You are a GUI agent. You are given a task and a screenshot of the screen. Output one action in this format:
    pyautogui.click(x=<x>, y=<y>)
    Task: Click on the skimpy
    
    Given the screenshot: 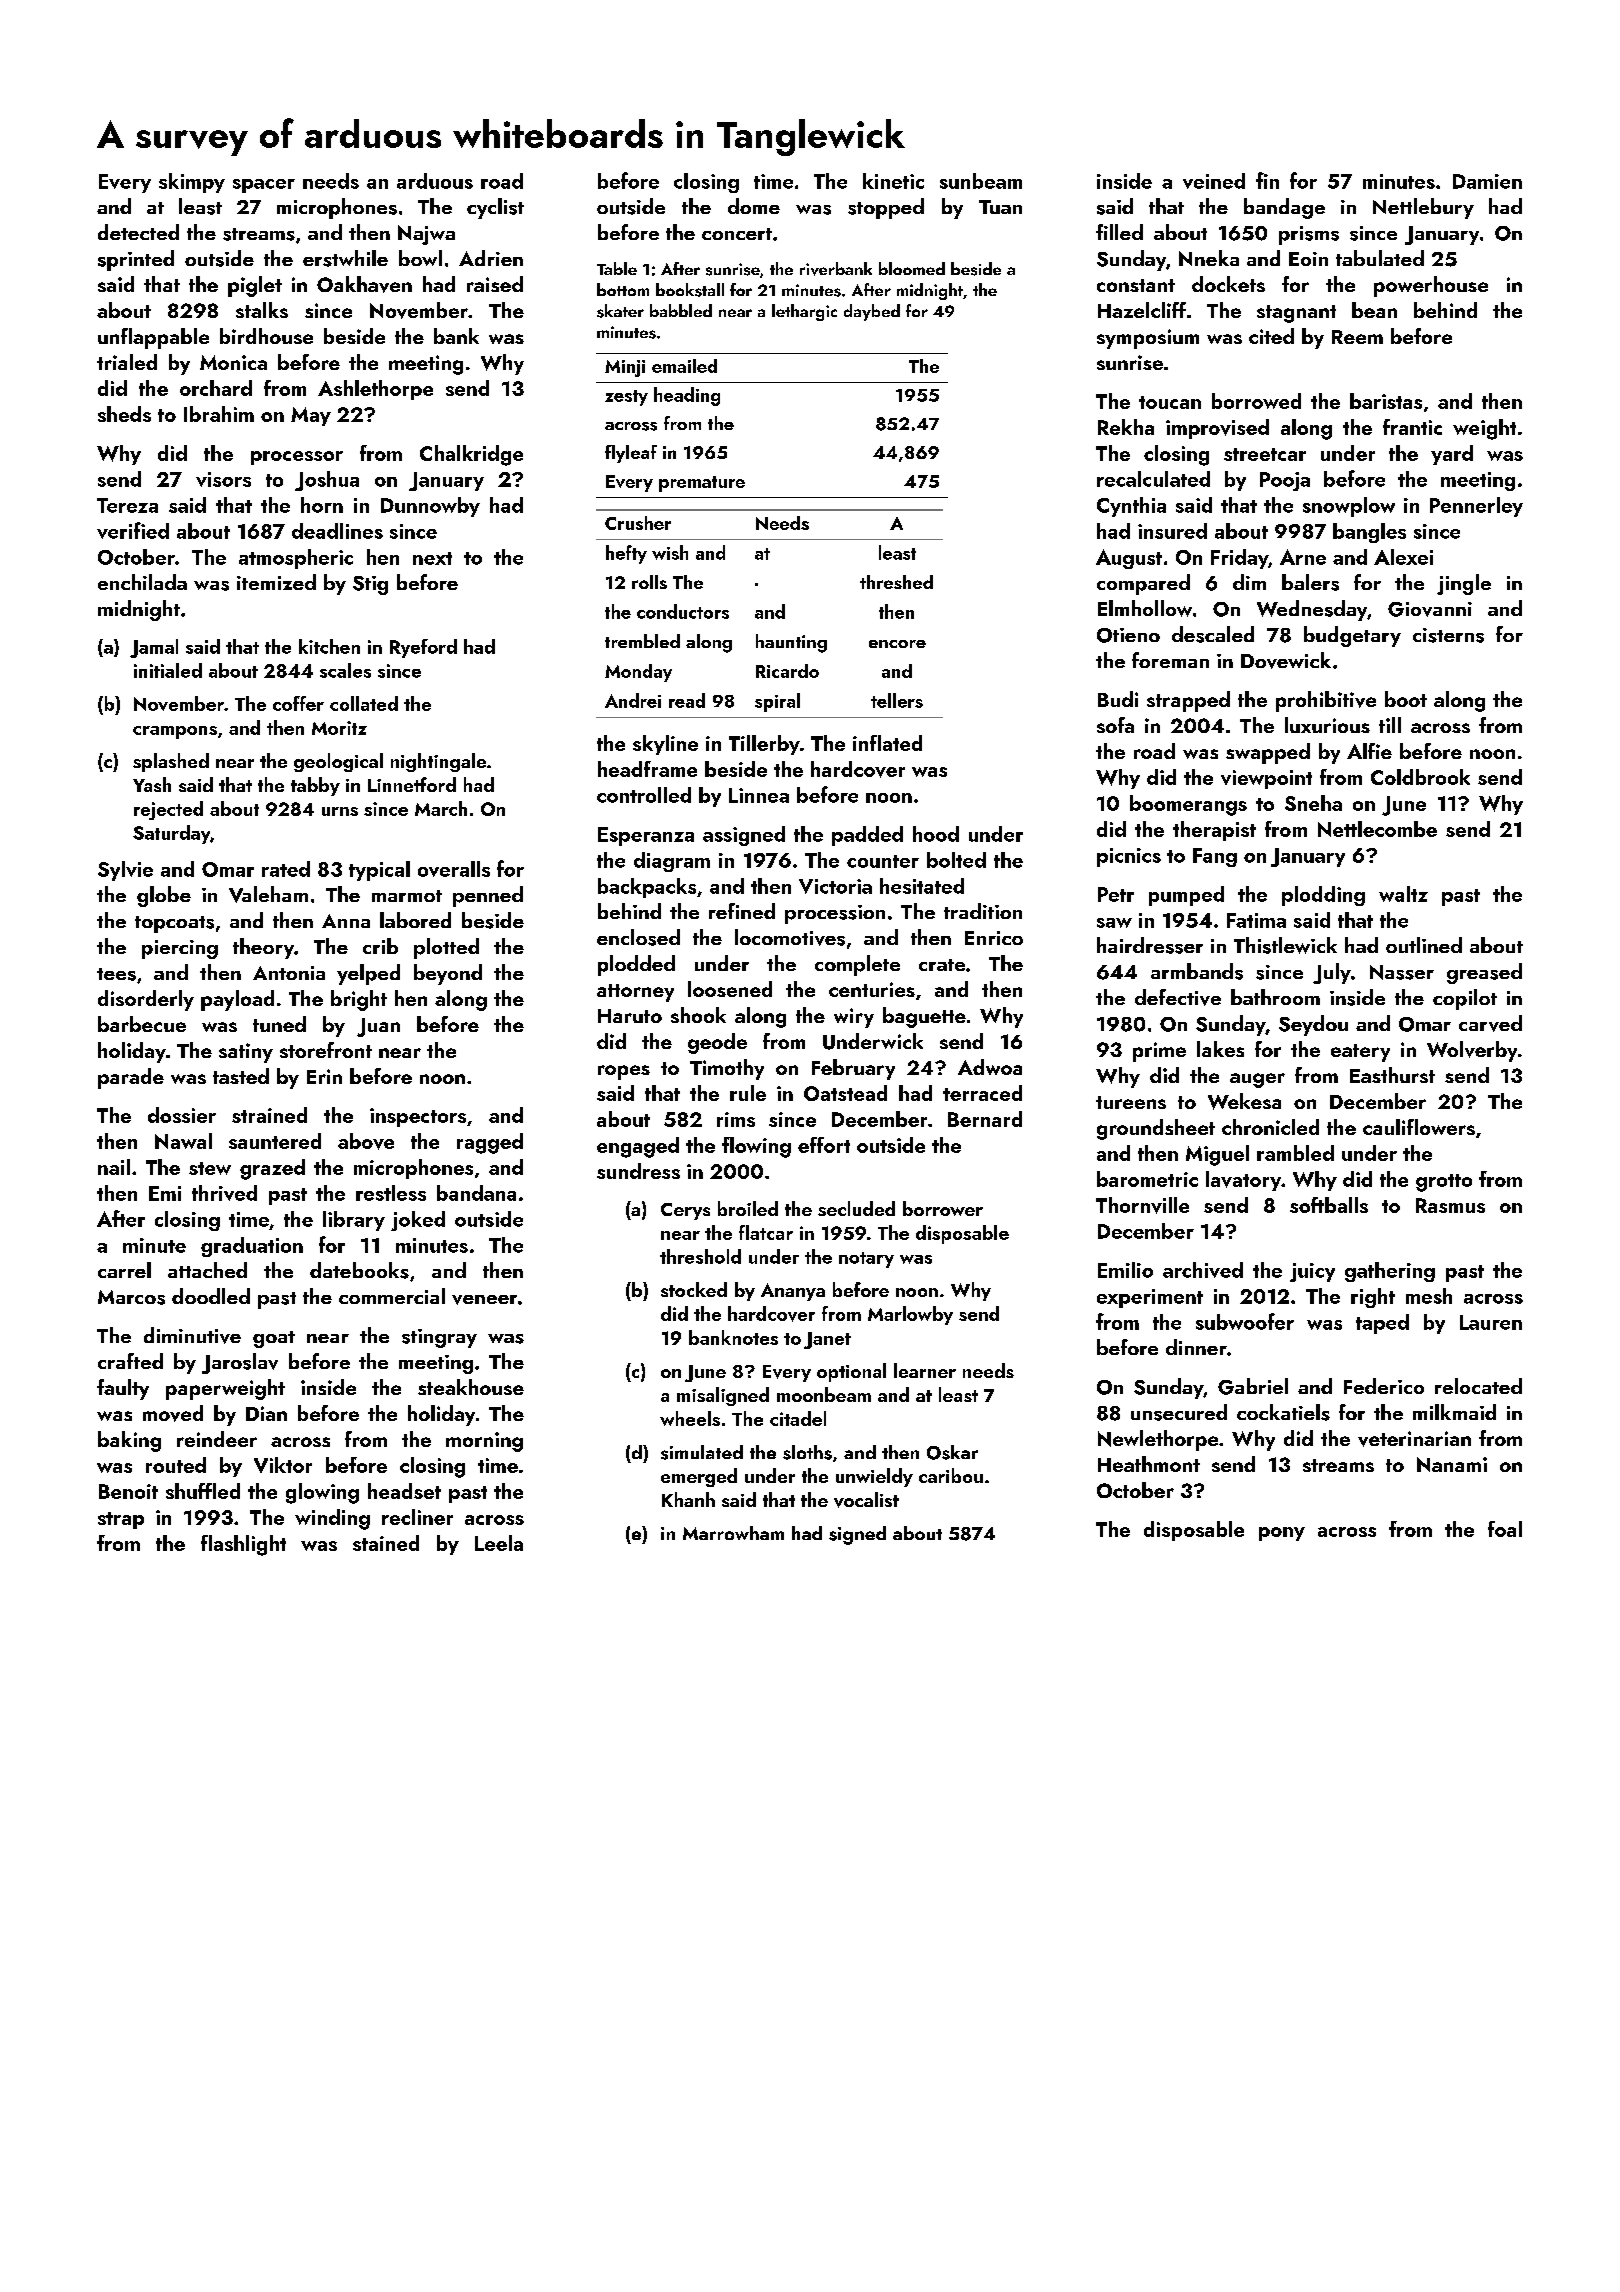 What is the action you would take?
    pyautogui.click(x=192, y=183)
